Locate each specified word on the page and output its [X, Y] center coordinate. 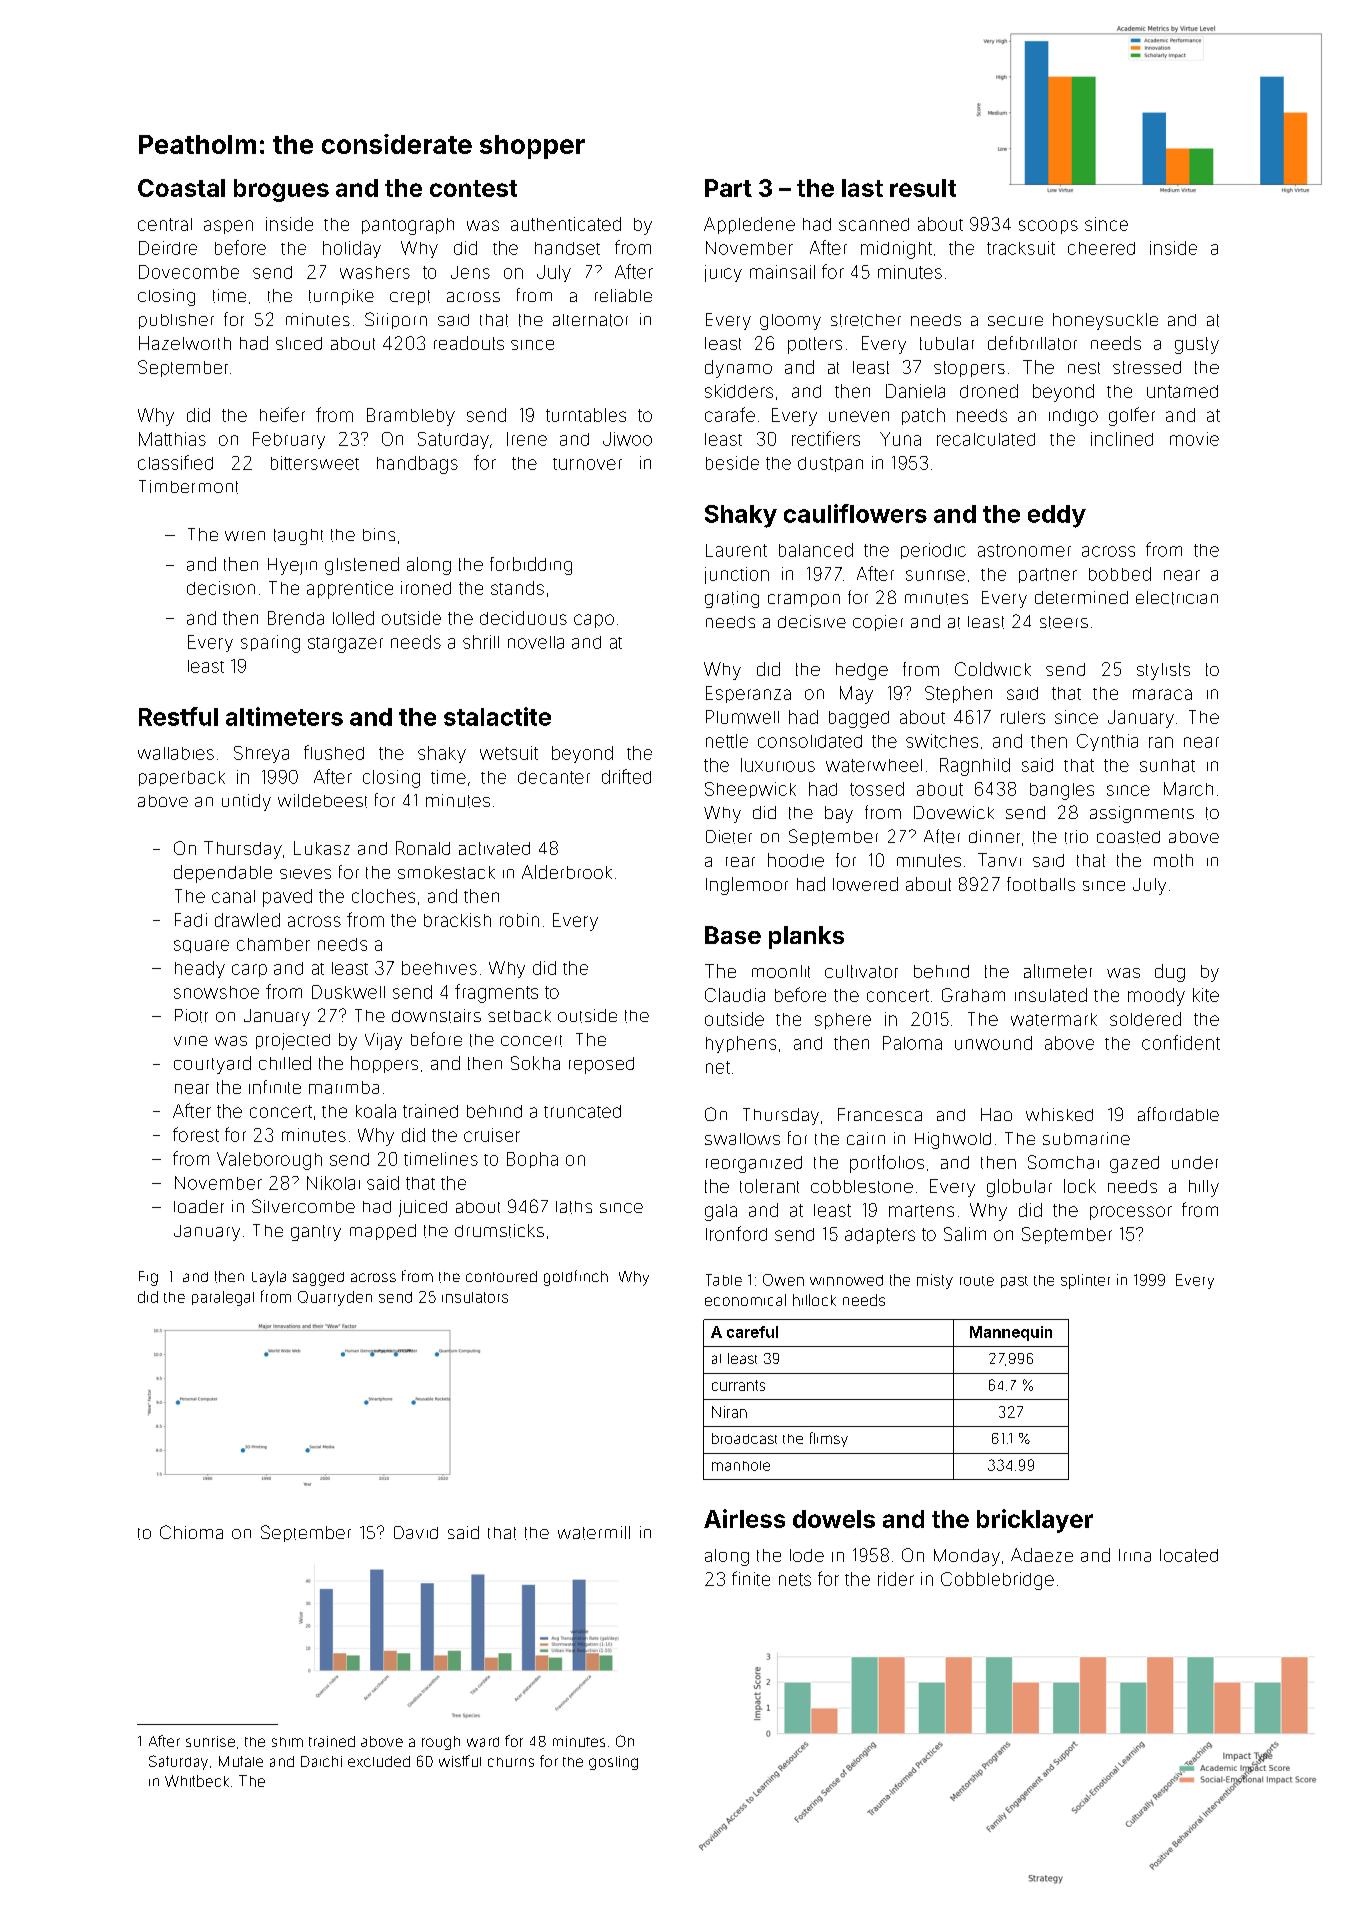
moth [1173, 860]
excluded [379, 1761]
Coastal [181, 188]
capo [594, 621]
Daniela [915, 391]
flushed [334, 752]
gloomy [790, 322]
